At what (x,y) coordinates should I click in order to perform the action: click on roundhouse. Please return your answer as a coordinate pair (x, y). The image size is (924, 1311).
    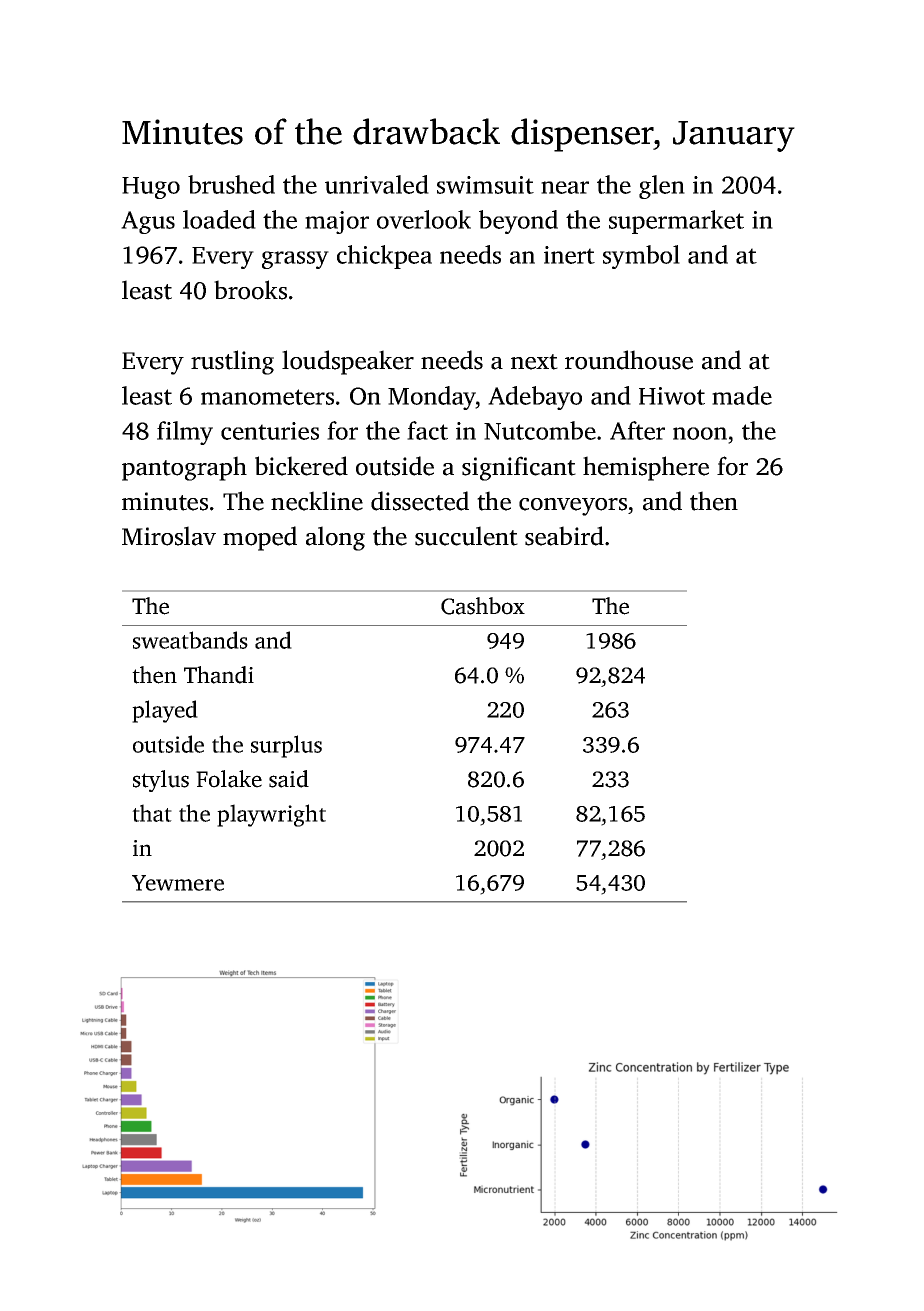
    Looking at the image, I should click on (629, 360).
